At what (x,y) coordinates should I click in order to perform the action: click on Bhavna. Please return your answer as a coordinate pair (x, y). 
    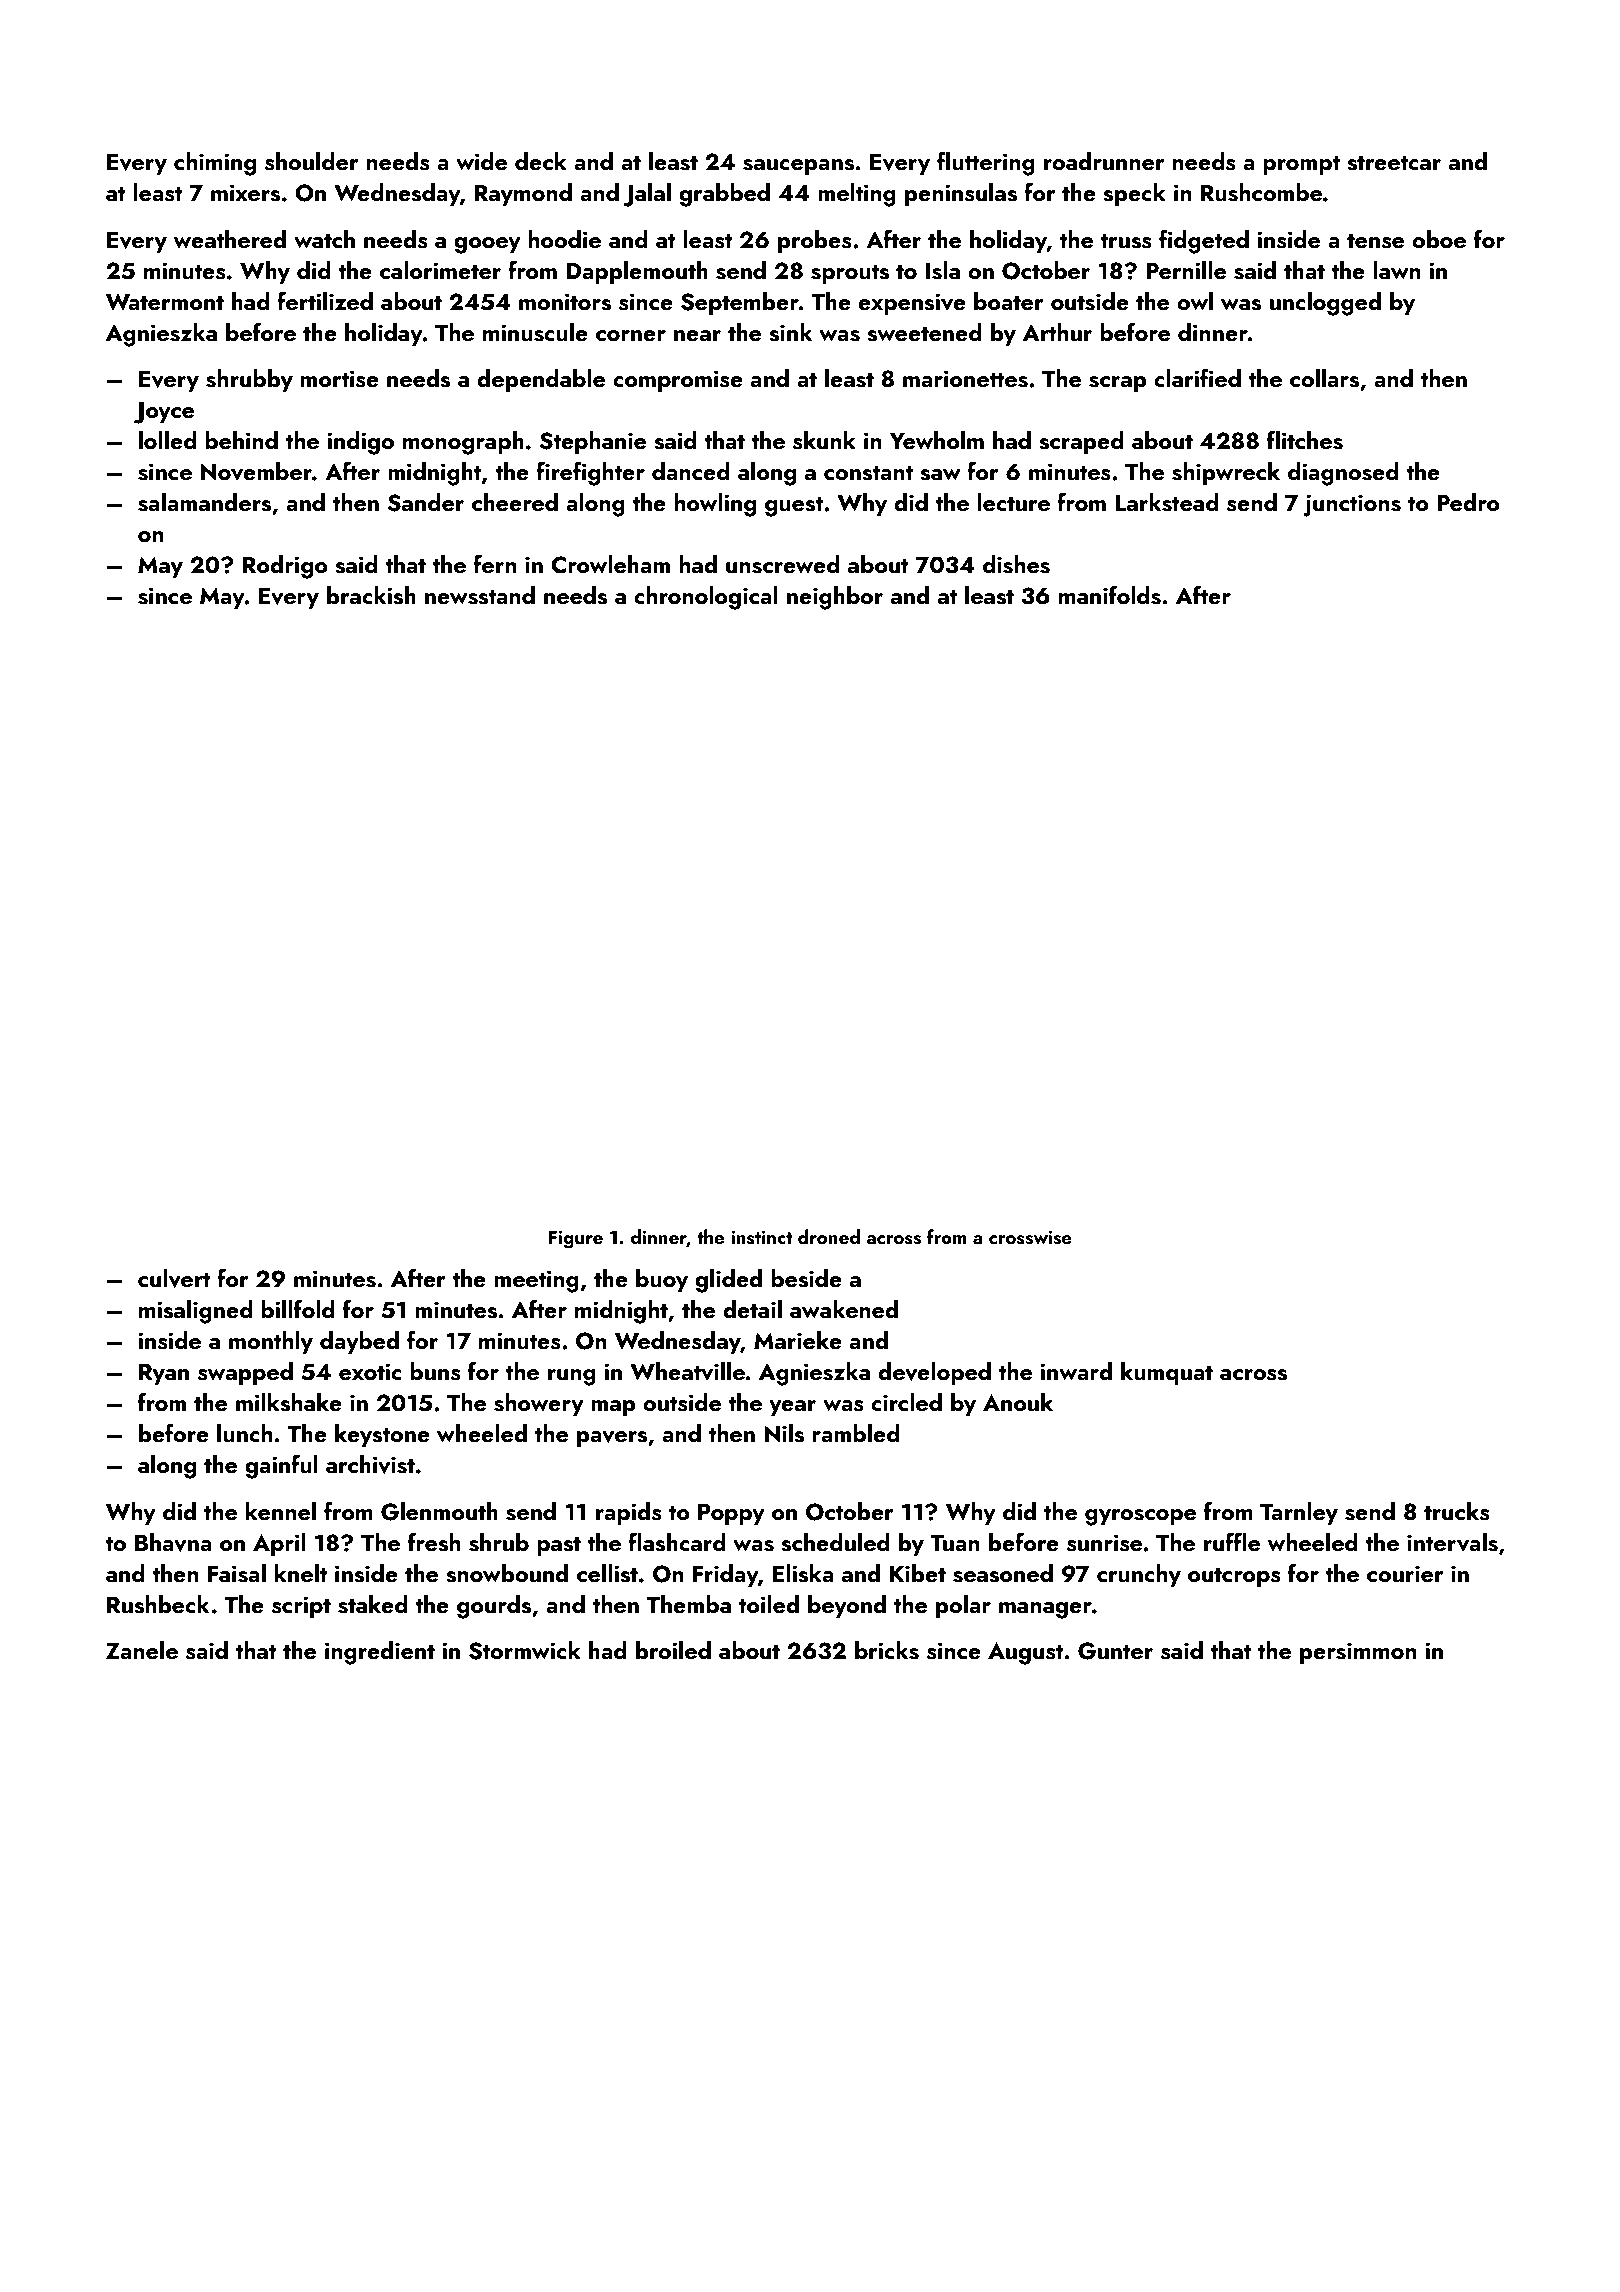
    Looking at the image, I should click on (173, 1542).
